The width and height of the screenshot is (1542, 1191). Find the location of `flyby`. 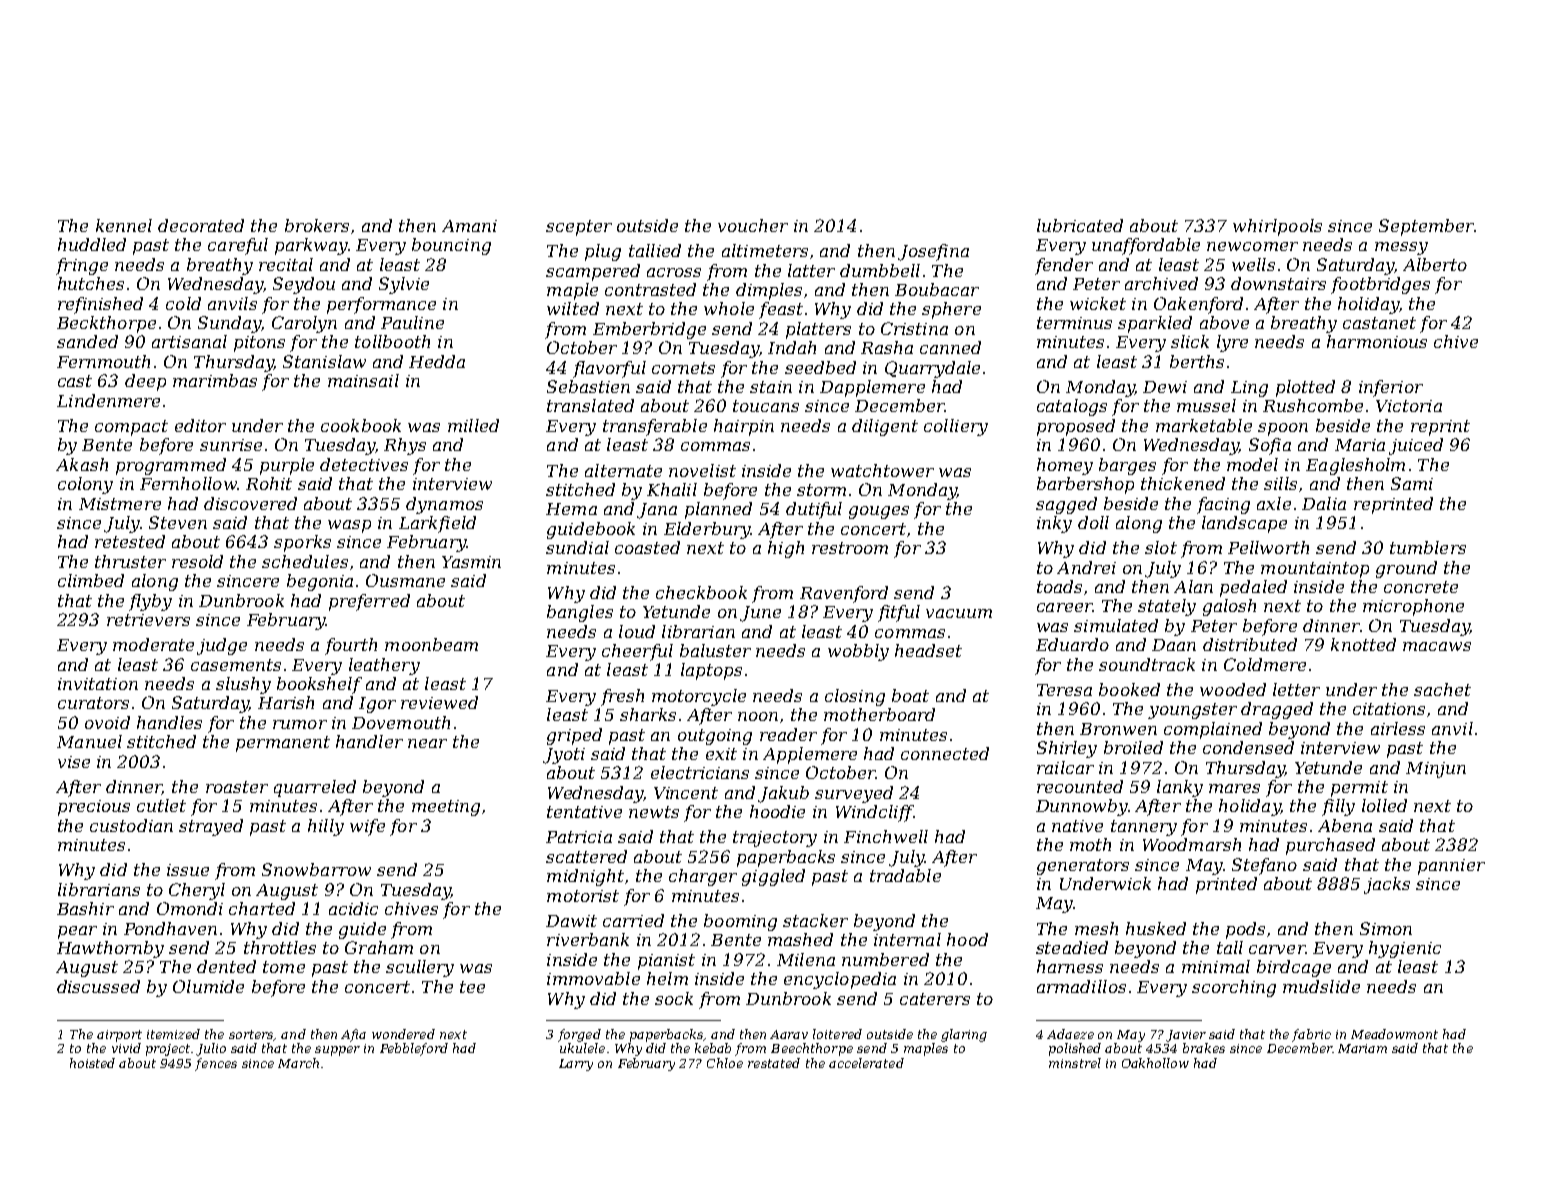

flyby is located at coordinates (150, 602).
